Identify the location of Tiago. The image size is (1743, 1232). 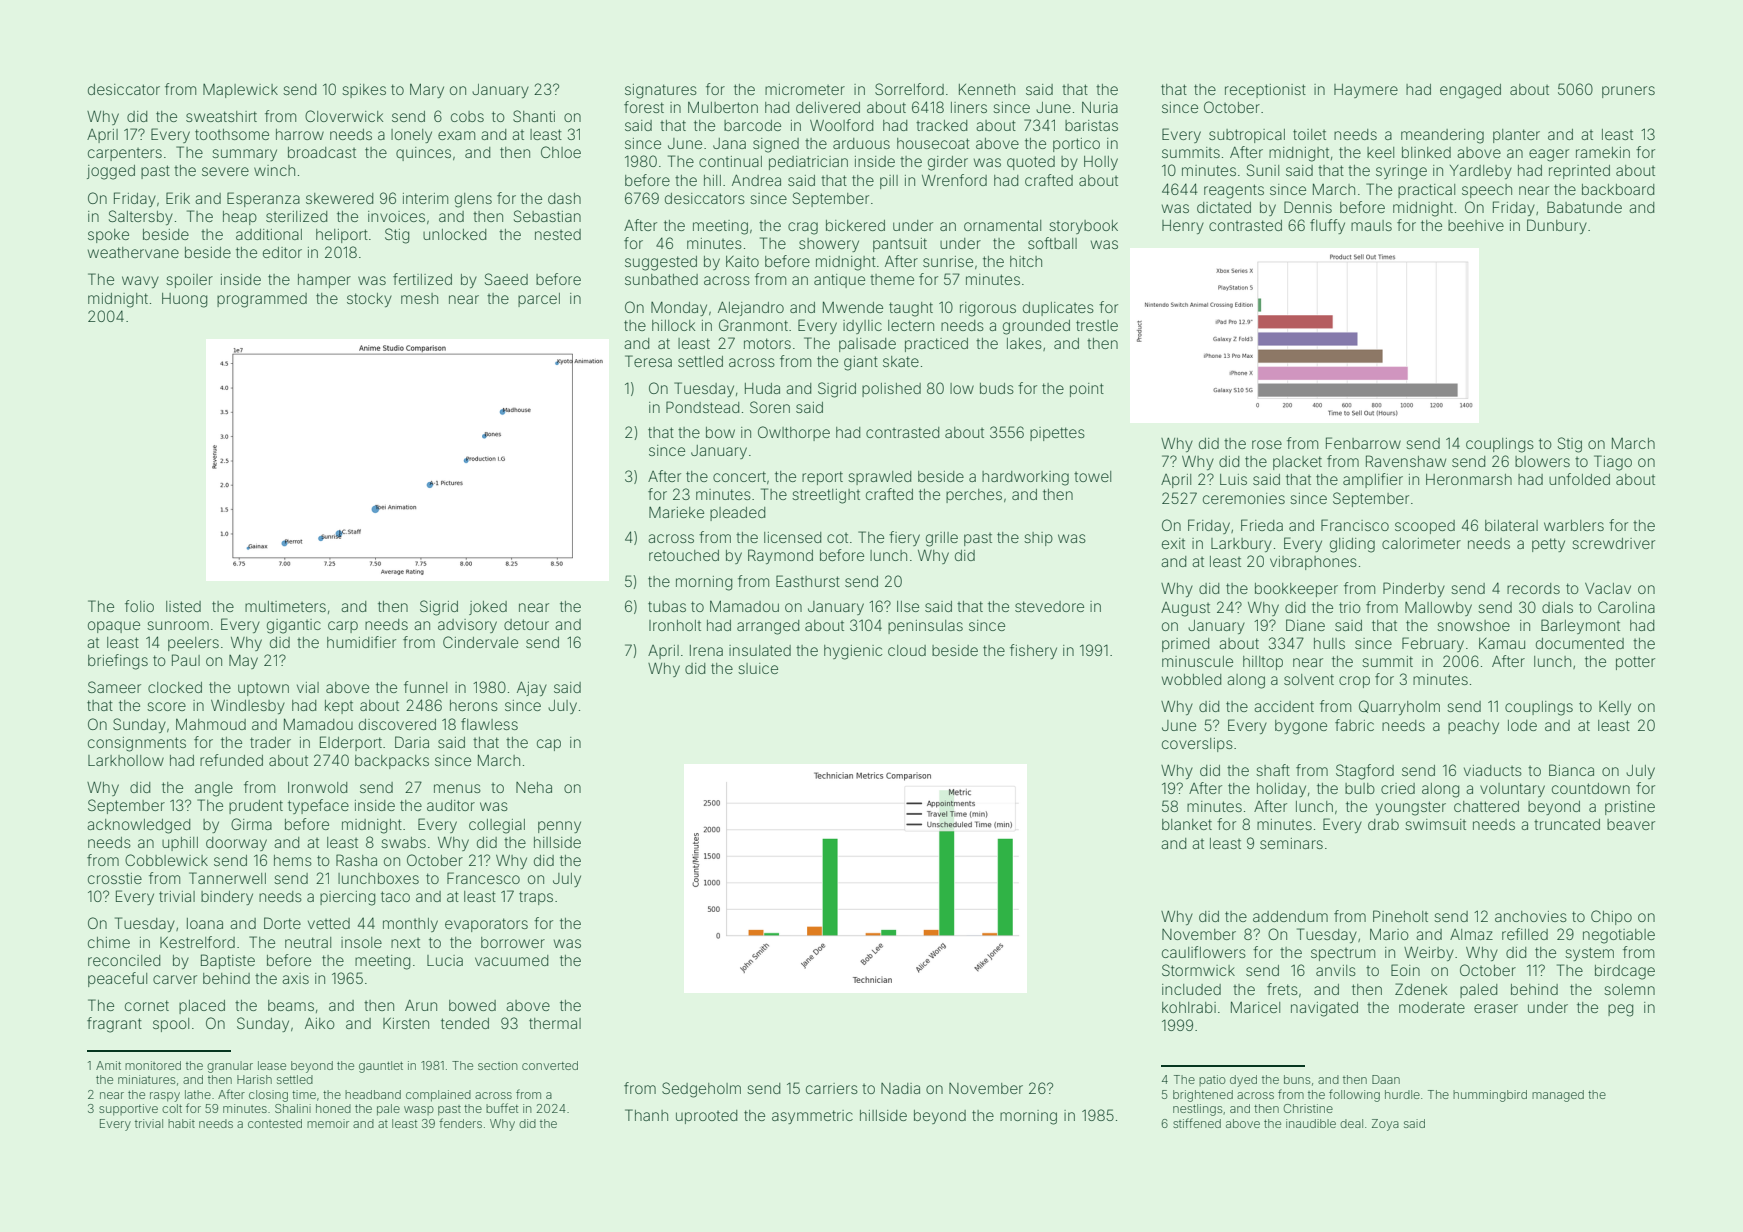
(1613, 463).
